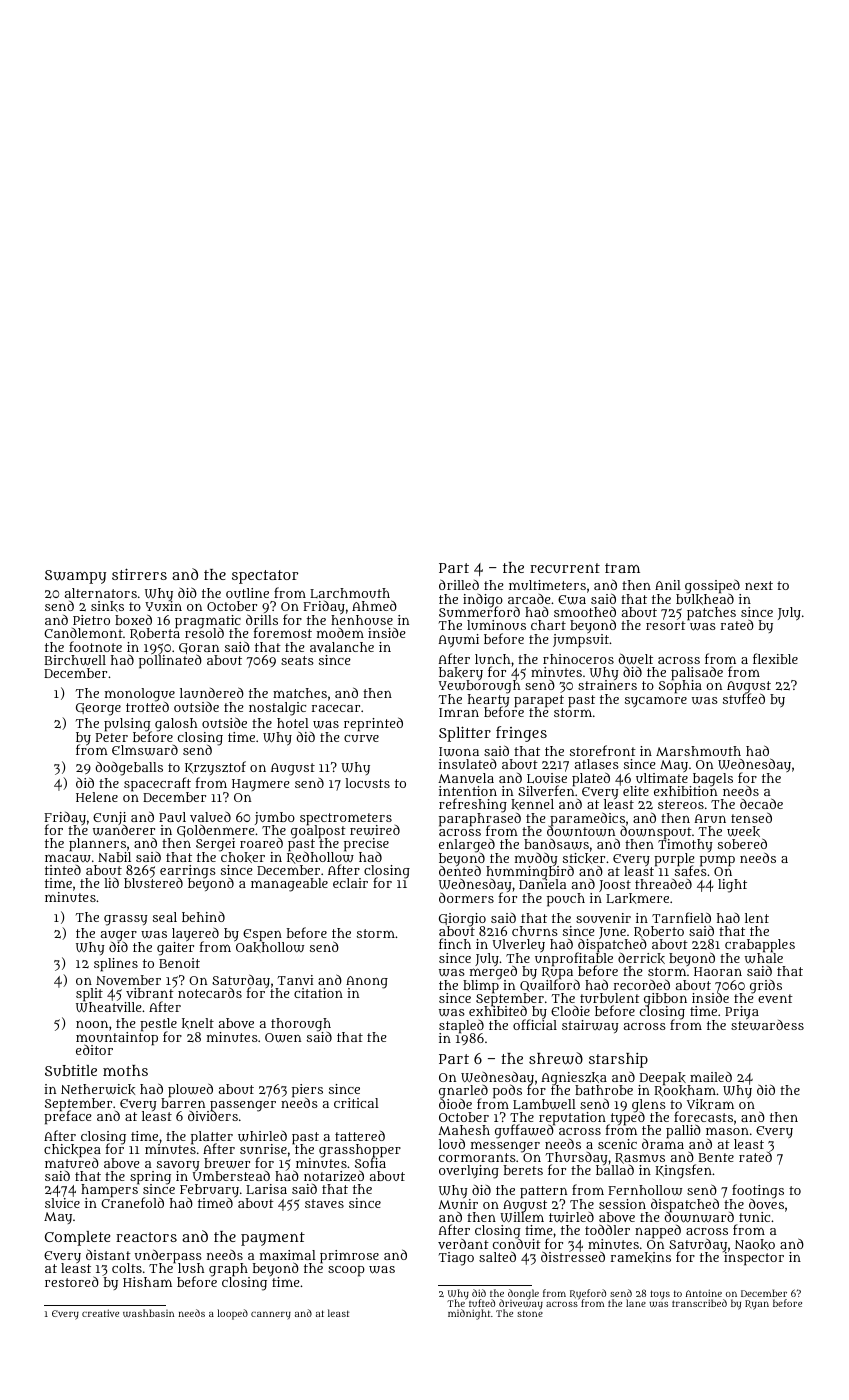  Describe the element at coordinates (273, 1239) in the image. I see `payment` at that location.
